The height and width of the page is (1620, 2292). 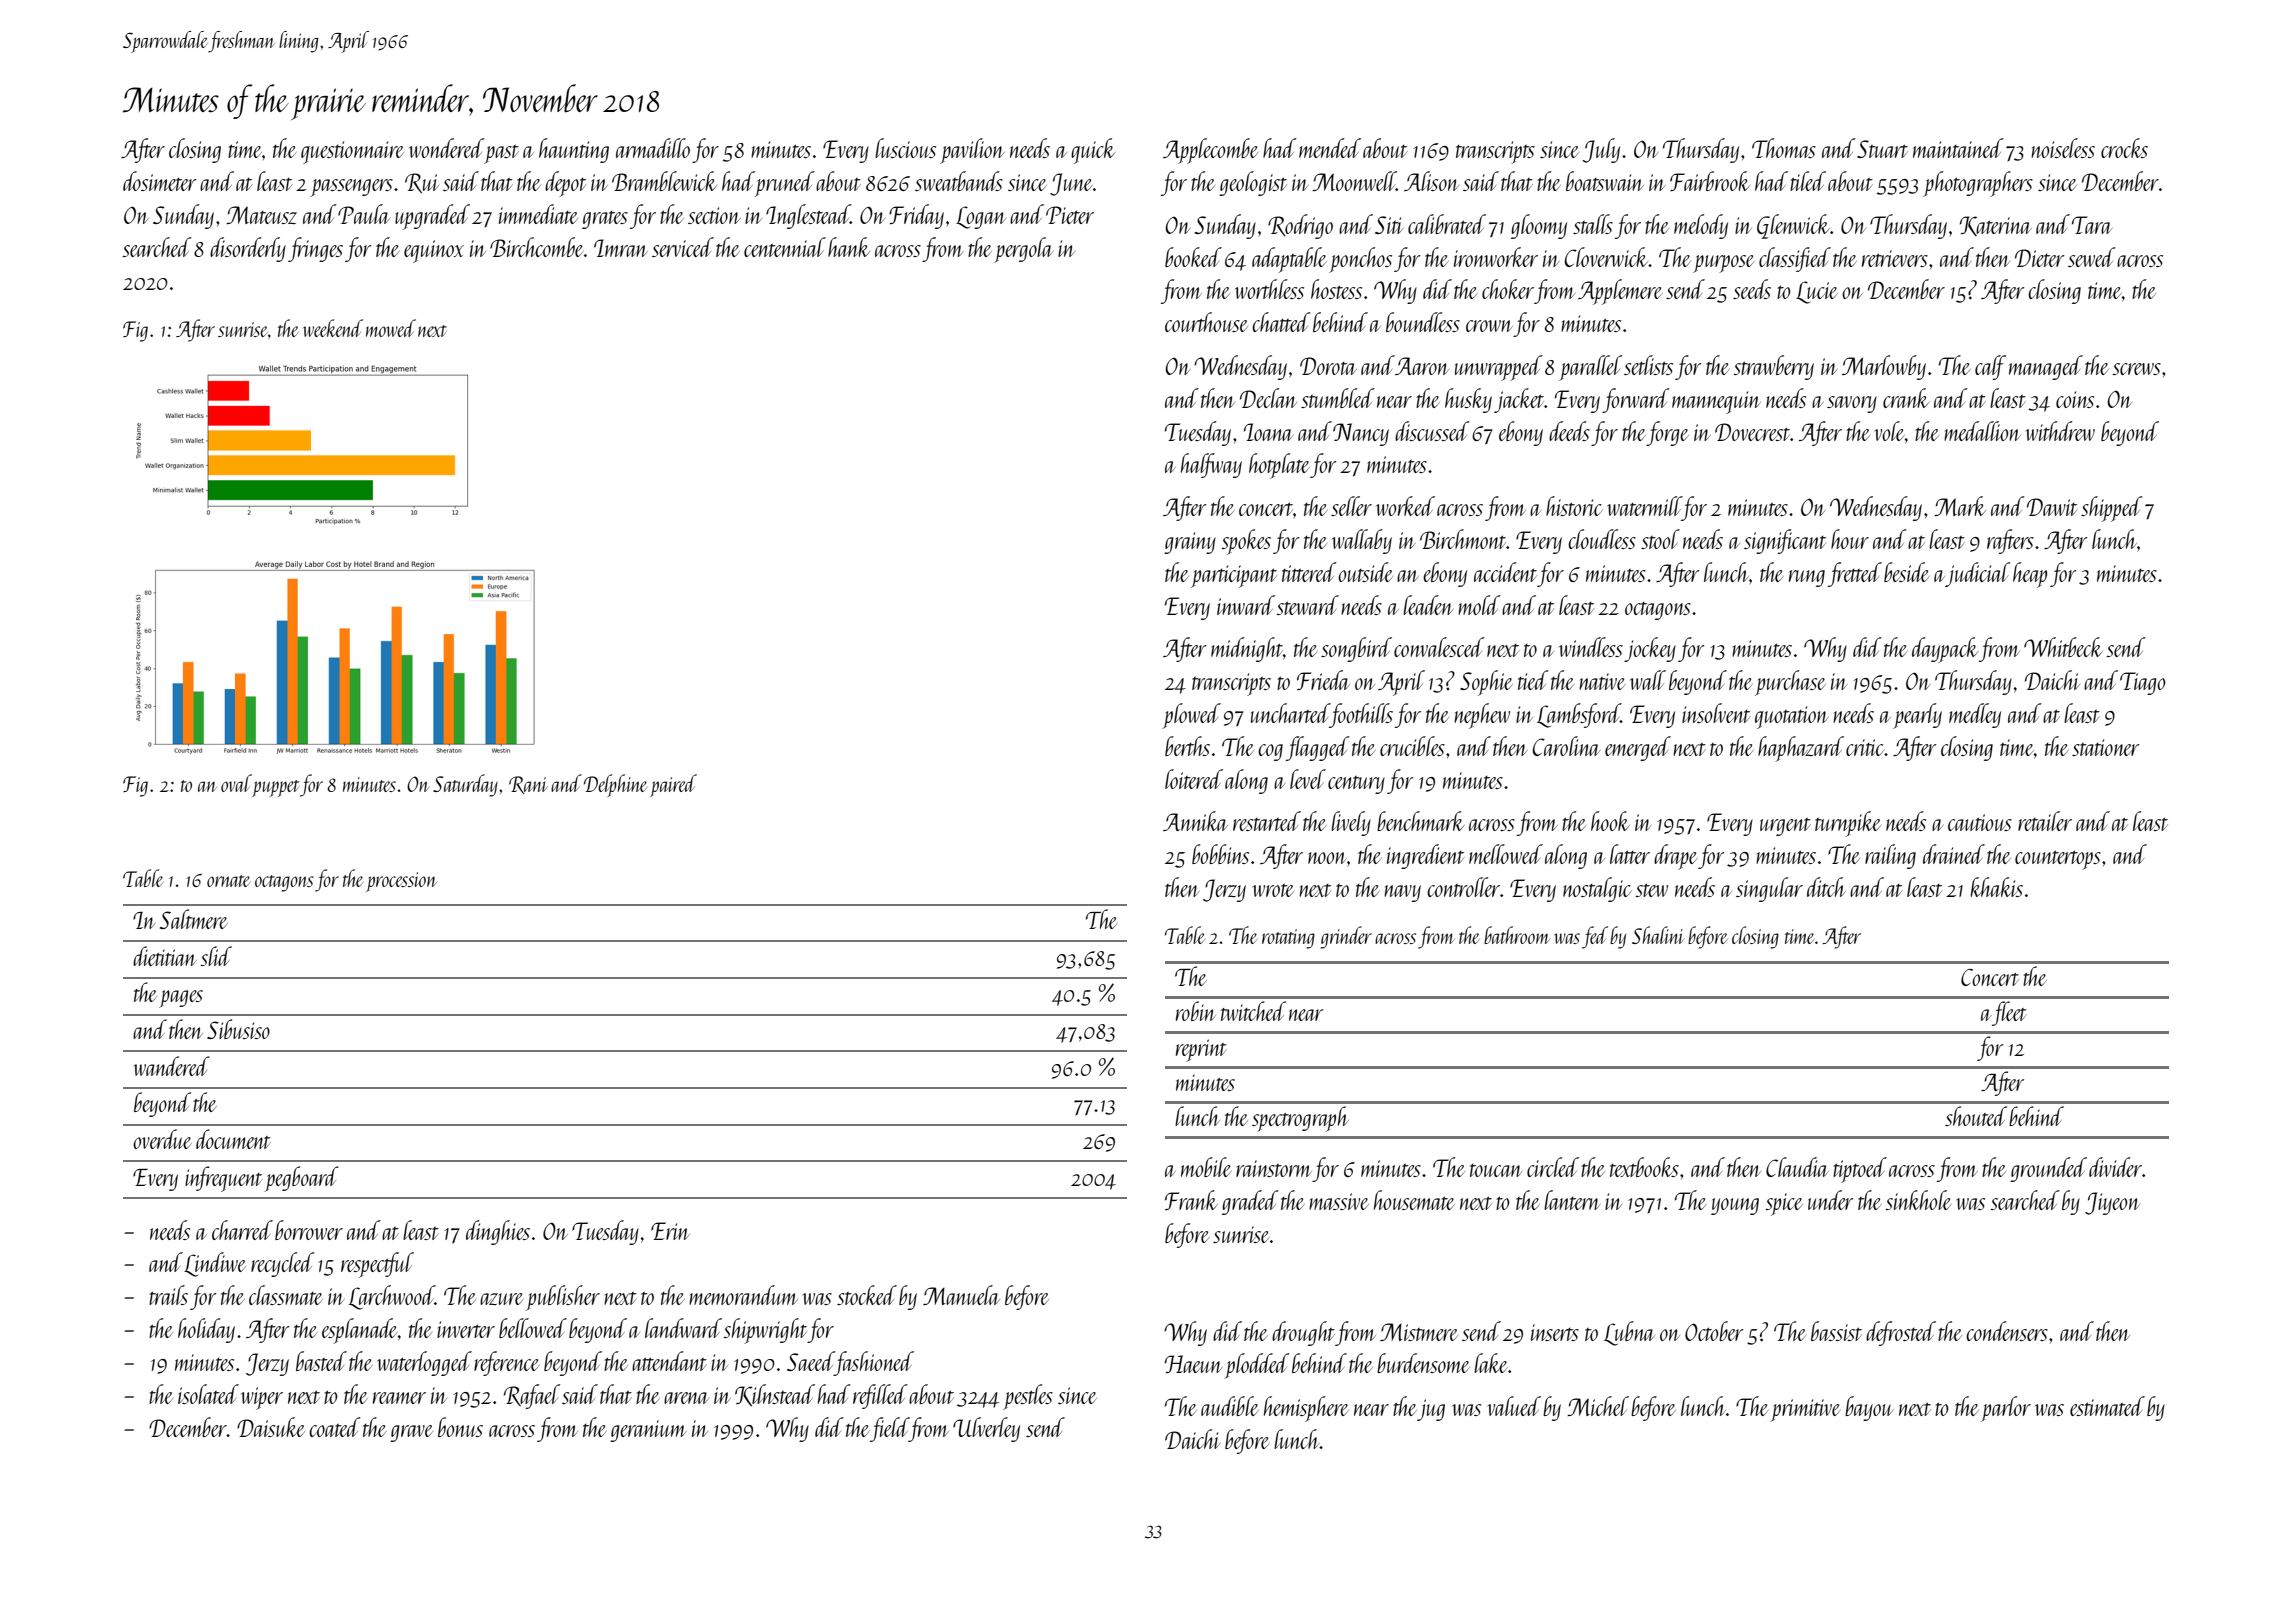 What do you see at coordinates (1836, 1331) in the page?
I see `bassist` at bounding box center [1836, 1331].
